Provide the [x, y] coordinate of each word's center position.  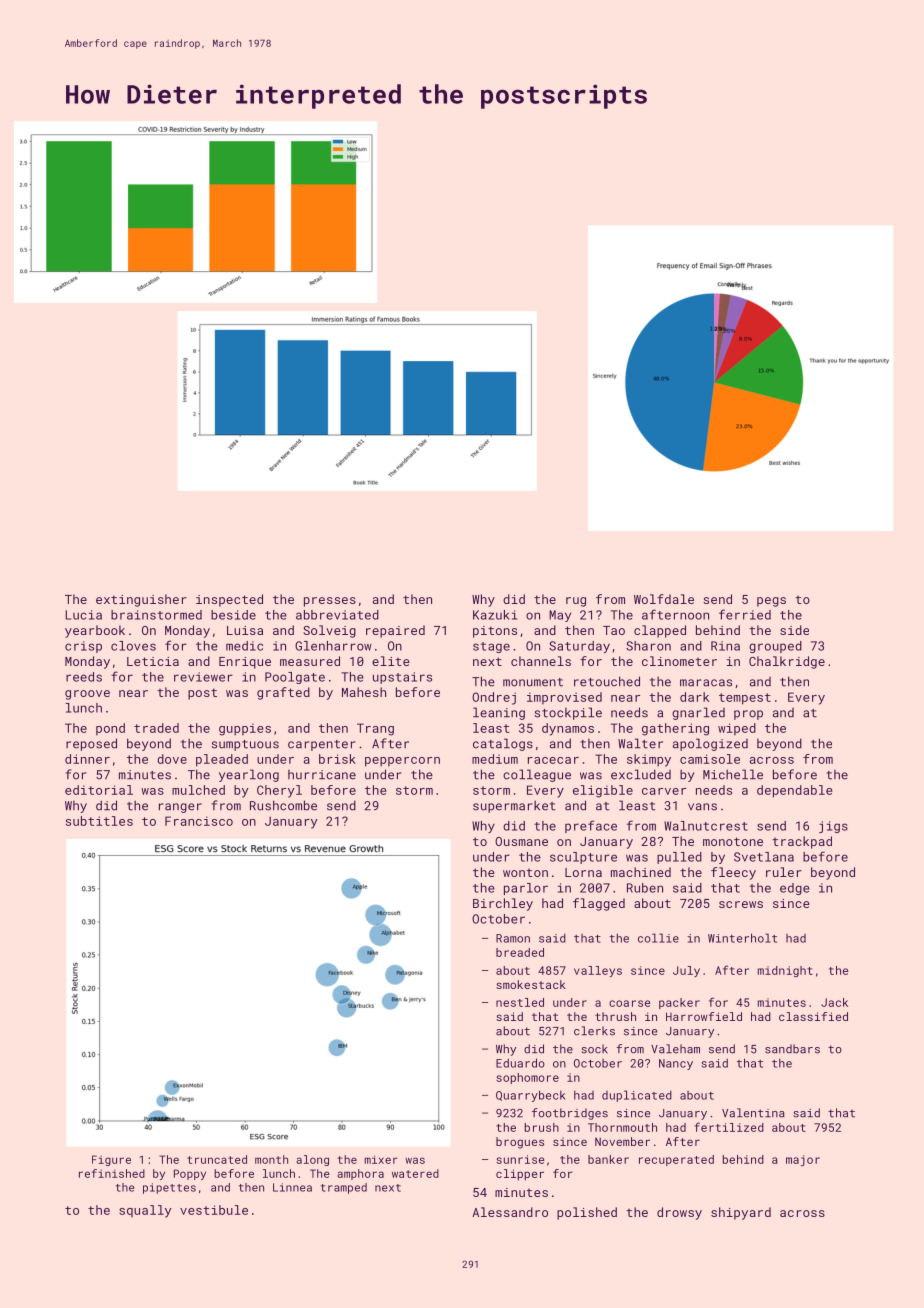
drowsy [679, 1213]
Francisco [199, 821]
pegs [771, 602]
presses [330, 602]
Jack [834, 1002]
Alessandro [510, 1212]
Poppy [190, 1174]
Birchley [503, 904]
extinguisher [141, 600]
